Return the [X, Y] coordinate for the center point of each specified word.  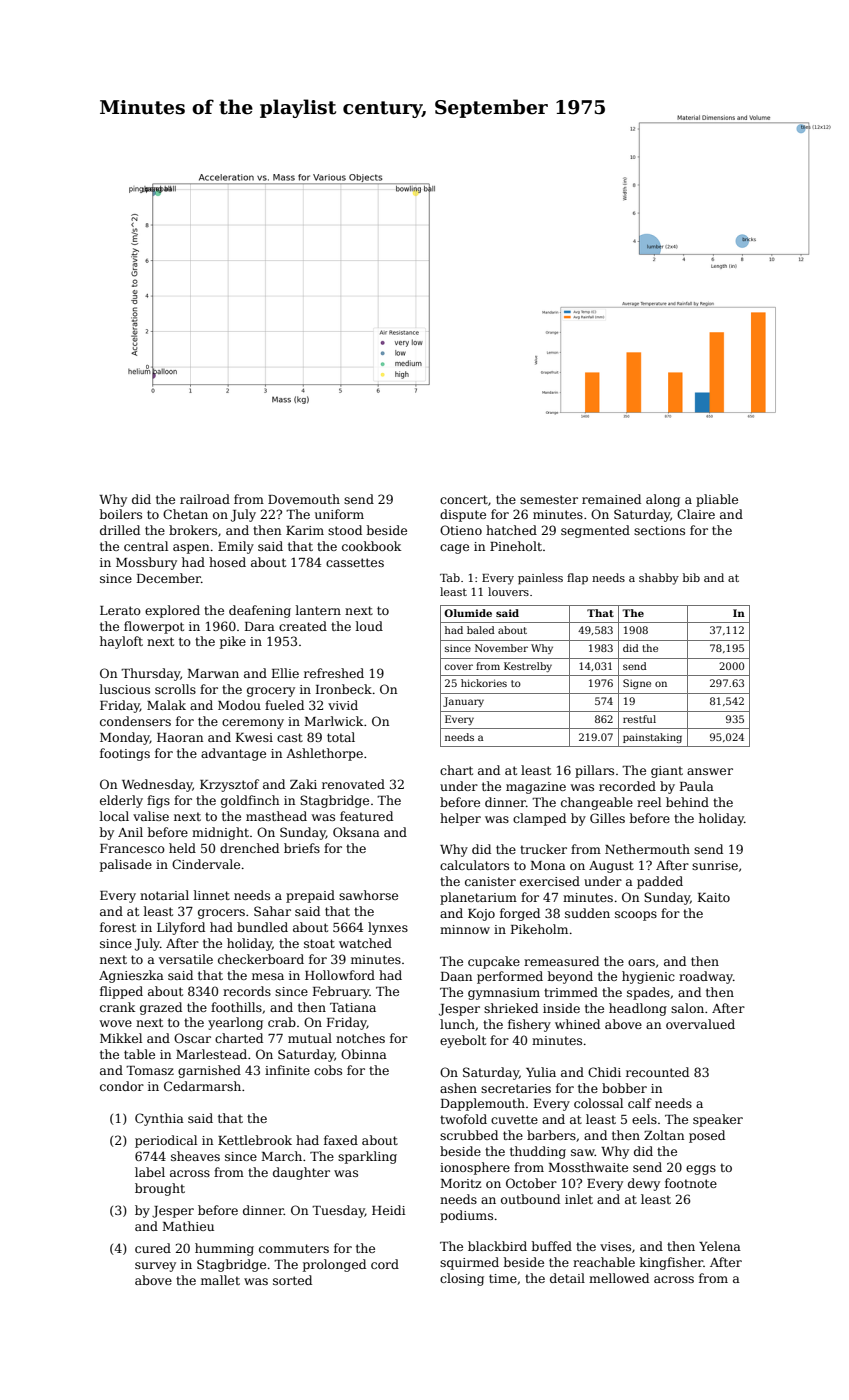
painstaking [652, 738]
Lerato [120, 610]
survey [155, 1267]
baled [481, 630]
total [341, 737]
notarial [164, 895]
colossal [598, 1103]
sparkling [367, 1157]
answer [710, 771]
